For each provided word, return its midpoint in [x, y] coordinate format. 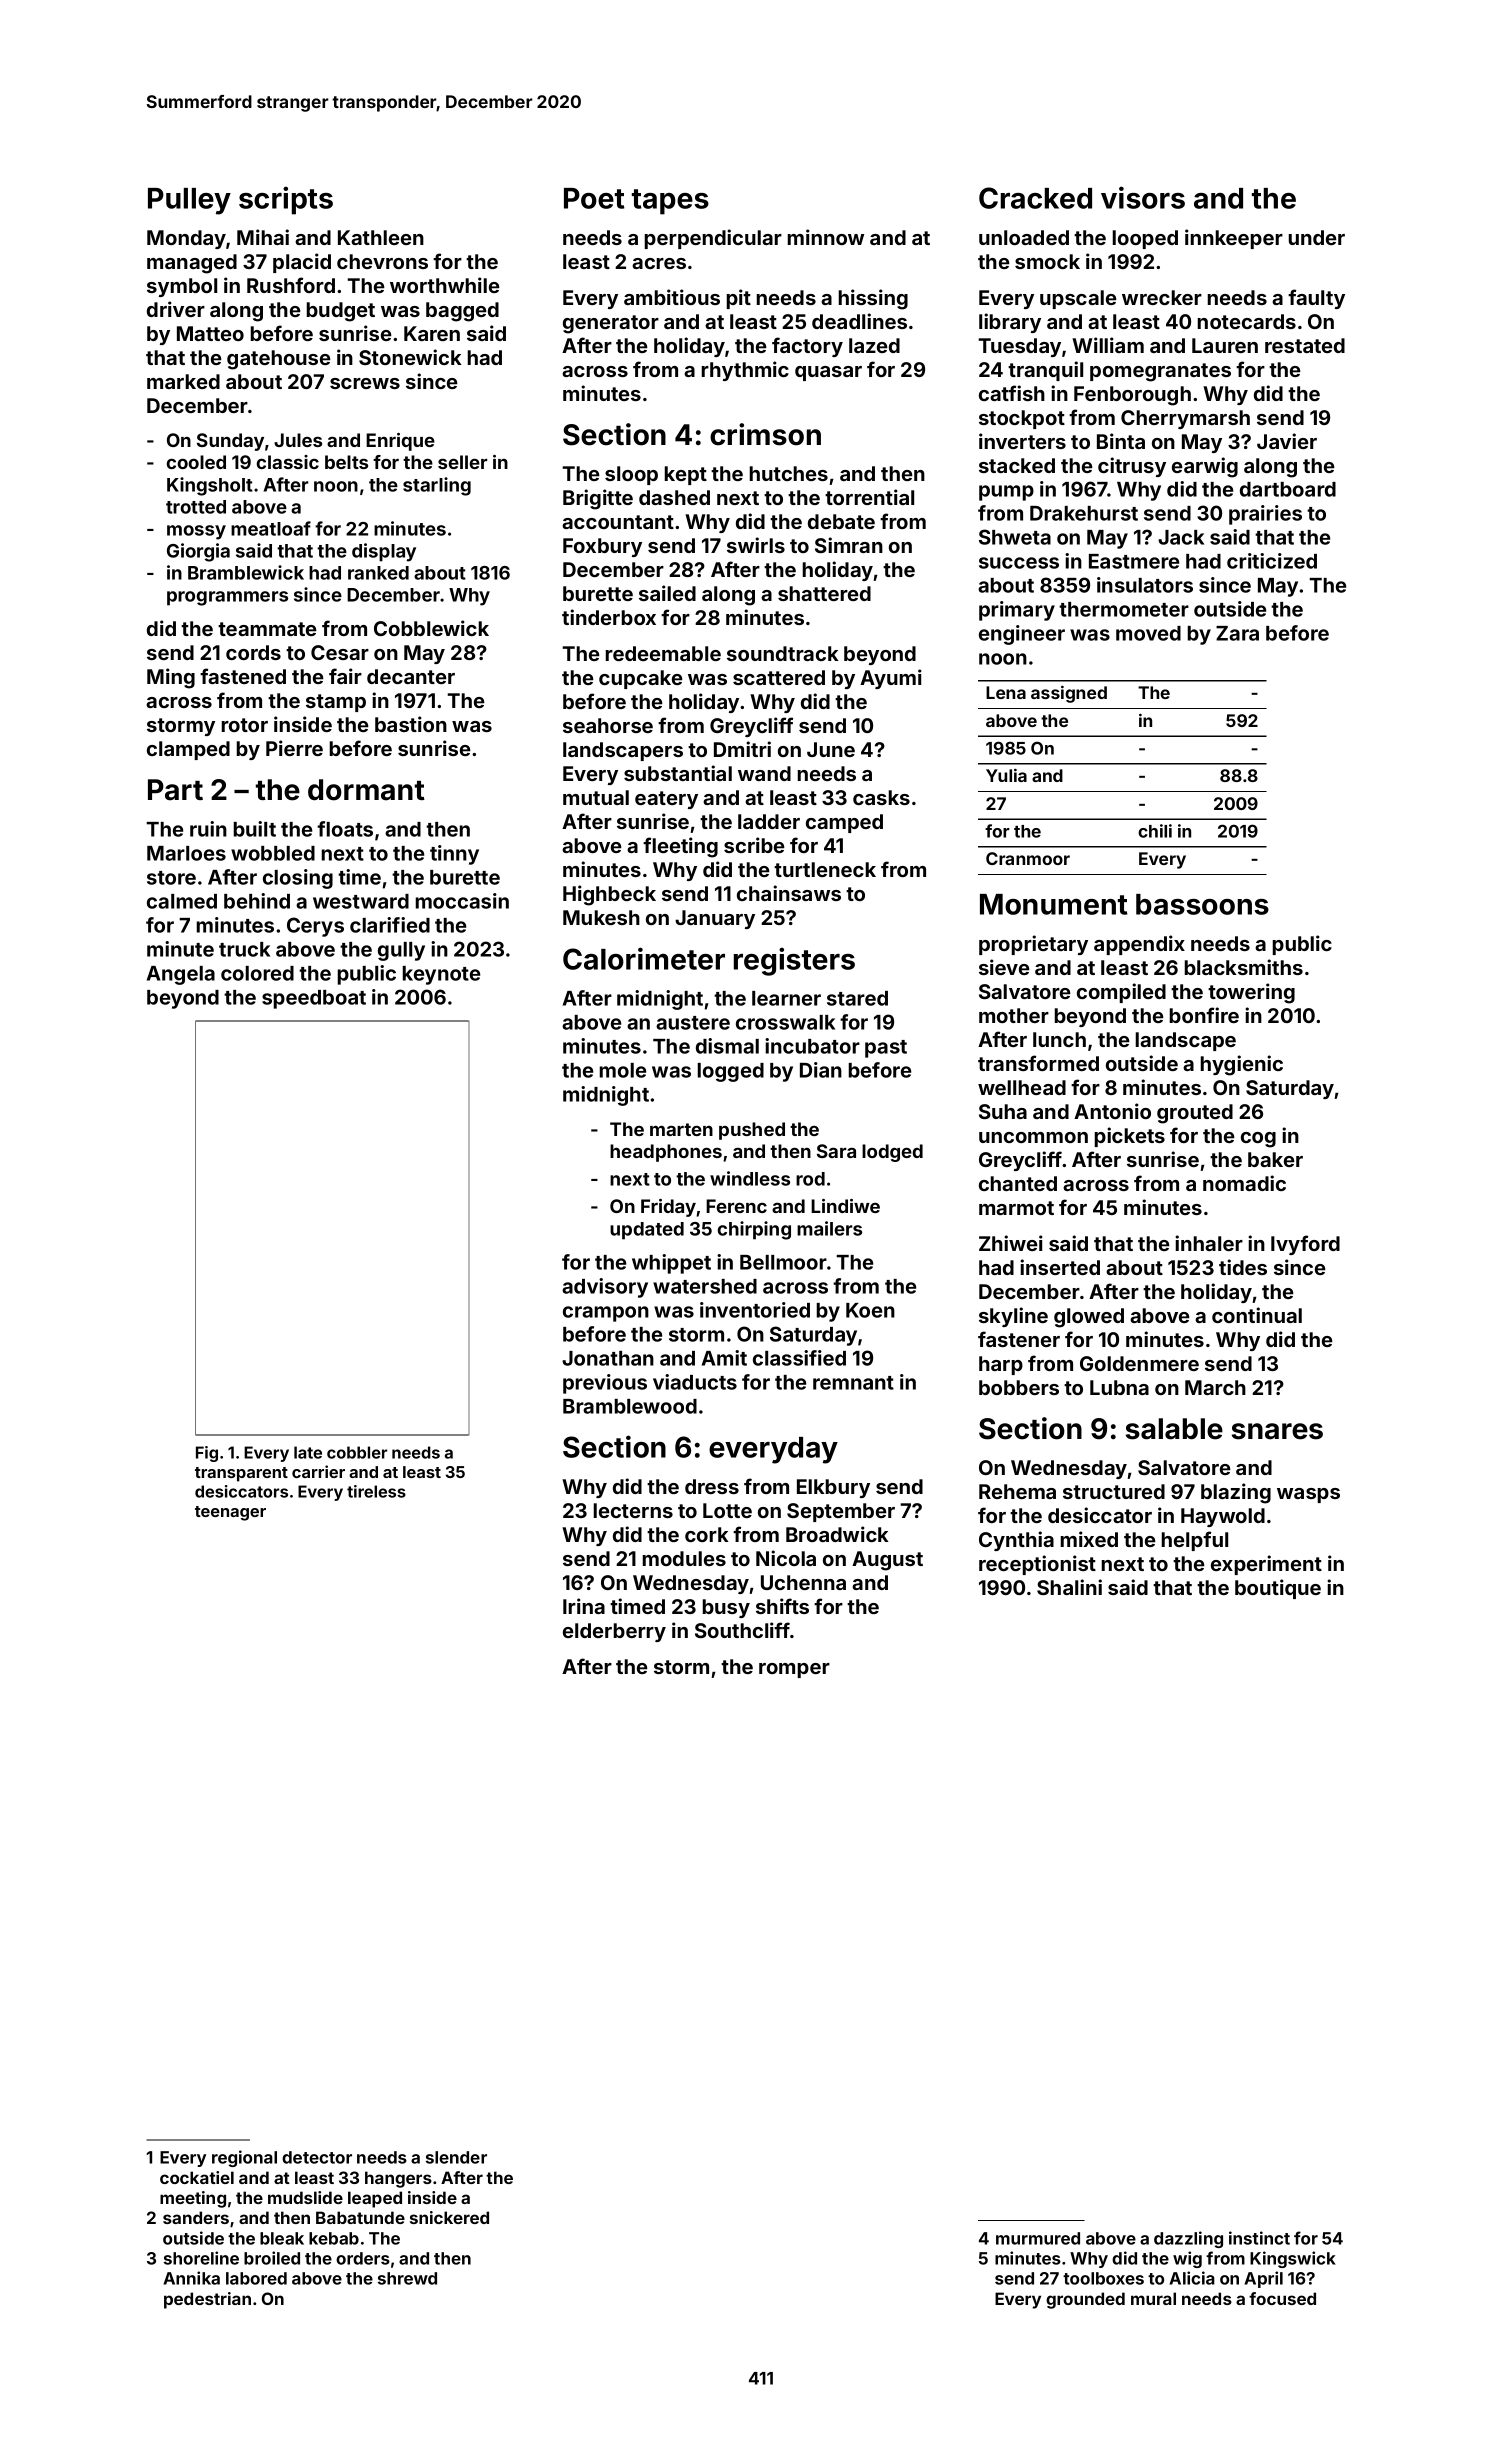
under [1317, 237]
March [1215, 1387]
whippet [671, 1264]
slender [456, 2157]
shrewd [407, 2278]
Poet [594, 198]
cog [1258, 1140]
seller [462, 462]
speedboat [314, 999]
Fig [207, 1454]
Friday [669, 1208]
